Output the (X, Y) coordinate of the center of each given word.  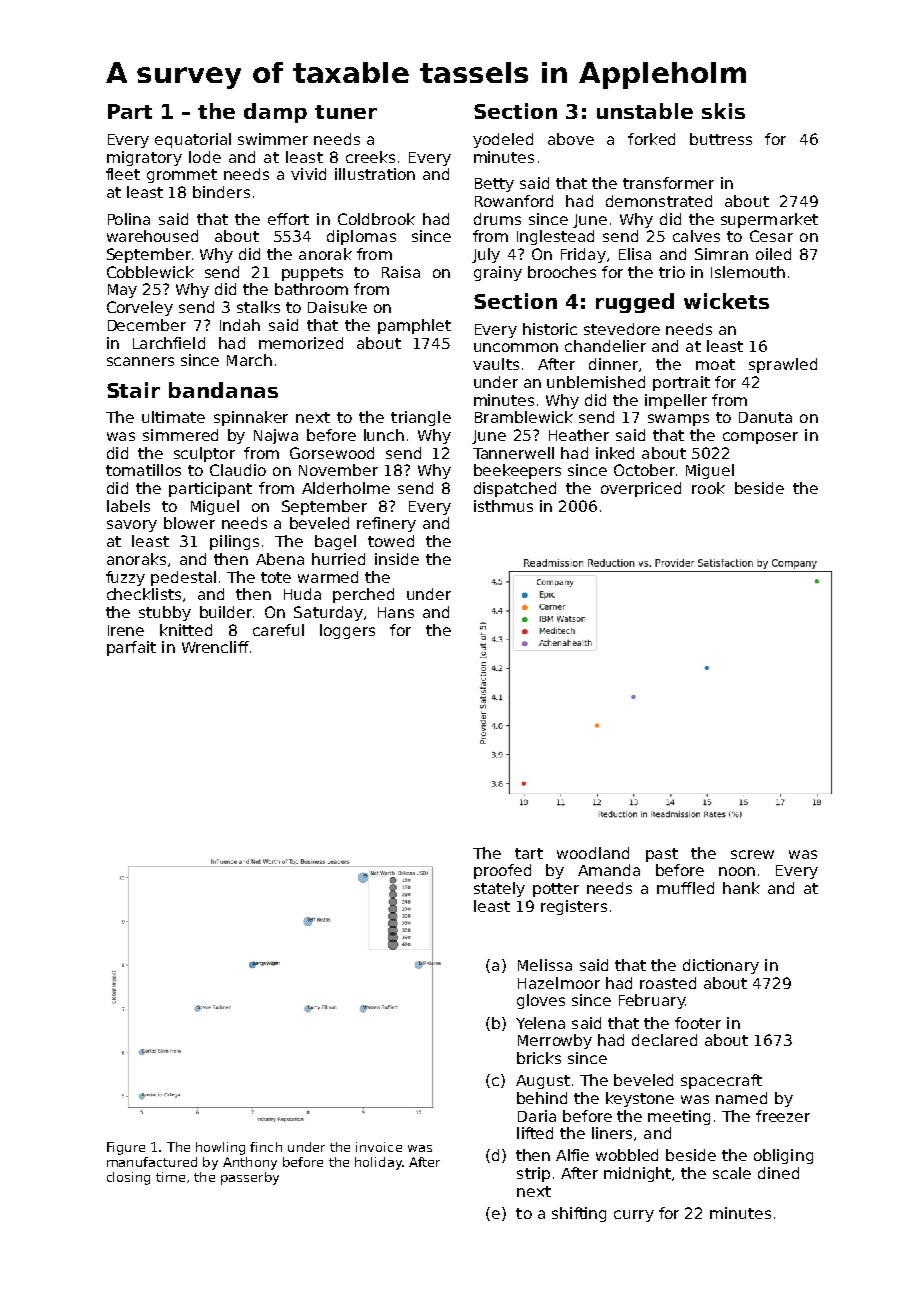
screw (752, 854)
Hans (396, 612)
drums (497, 219)
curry (634, 1216)
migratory (144, 158)
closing (128, 1178)
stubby (165, 613)
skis (723, 111)
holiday (378, 1163)
